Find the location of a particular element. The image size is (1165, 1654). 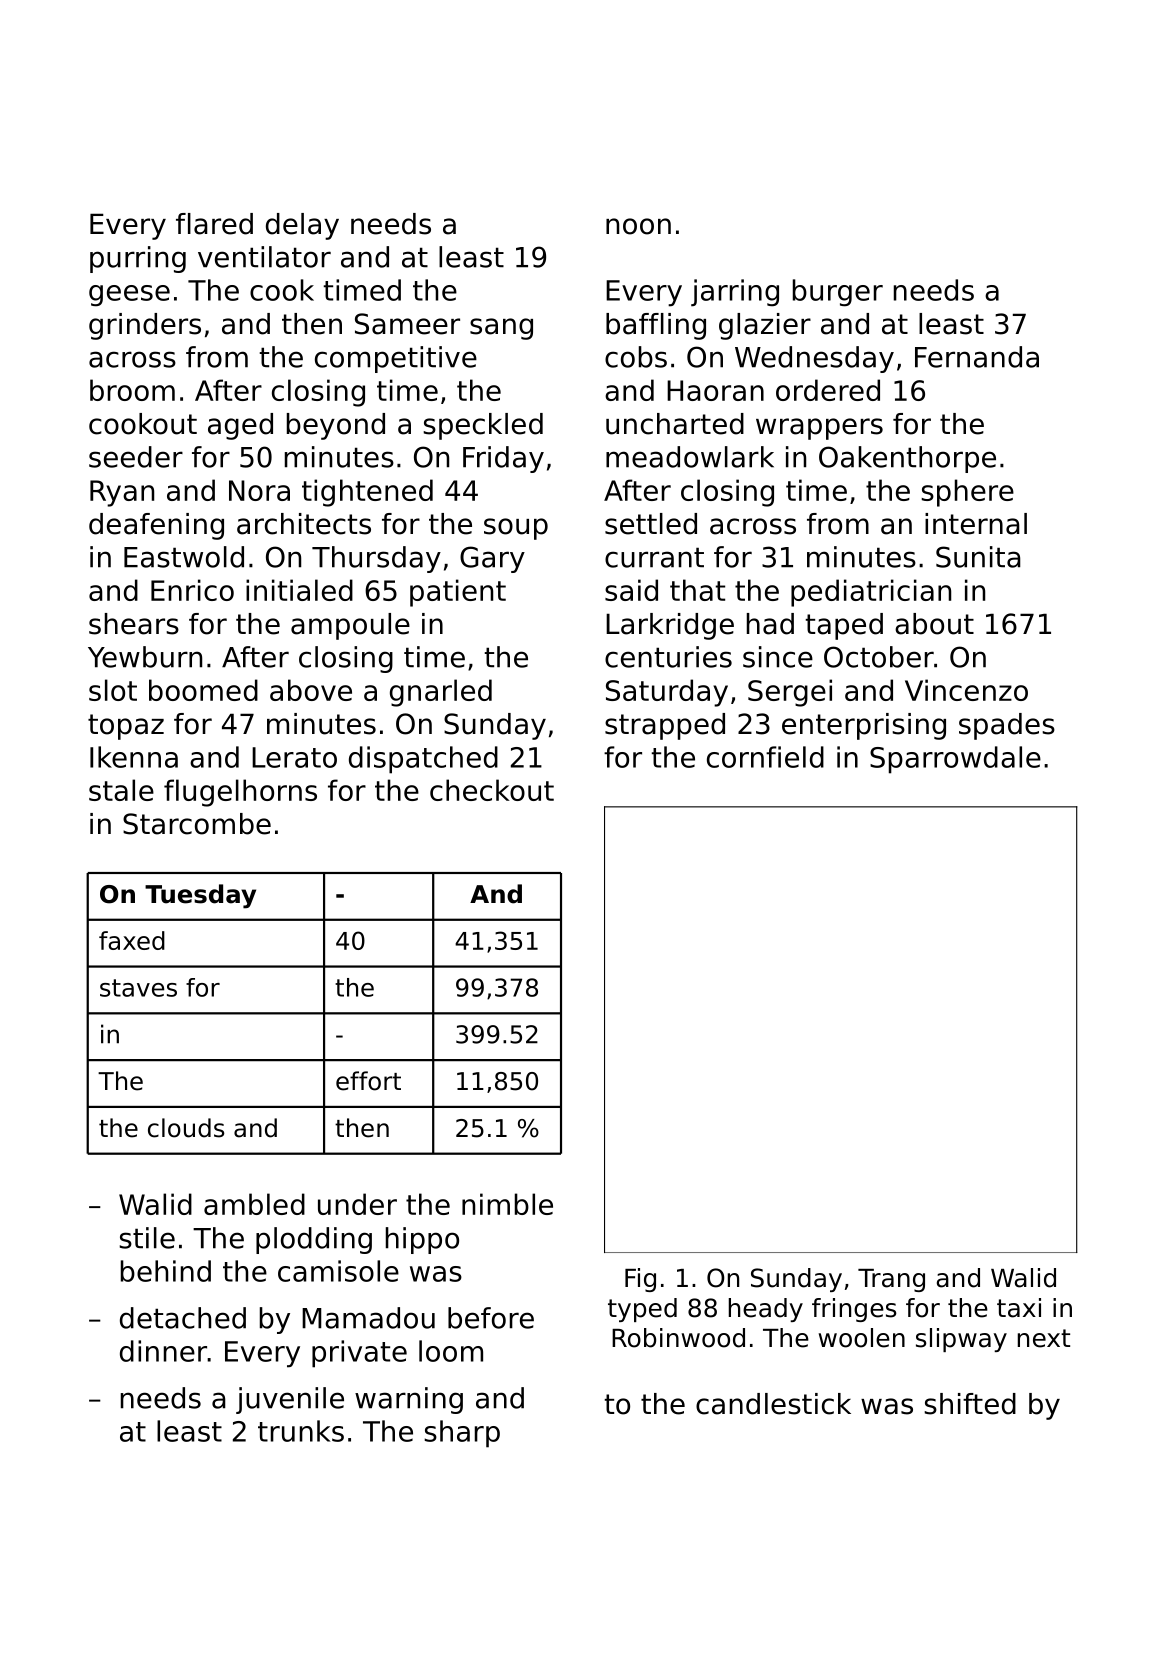

noon is located at coordinates (638, 226).
